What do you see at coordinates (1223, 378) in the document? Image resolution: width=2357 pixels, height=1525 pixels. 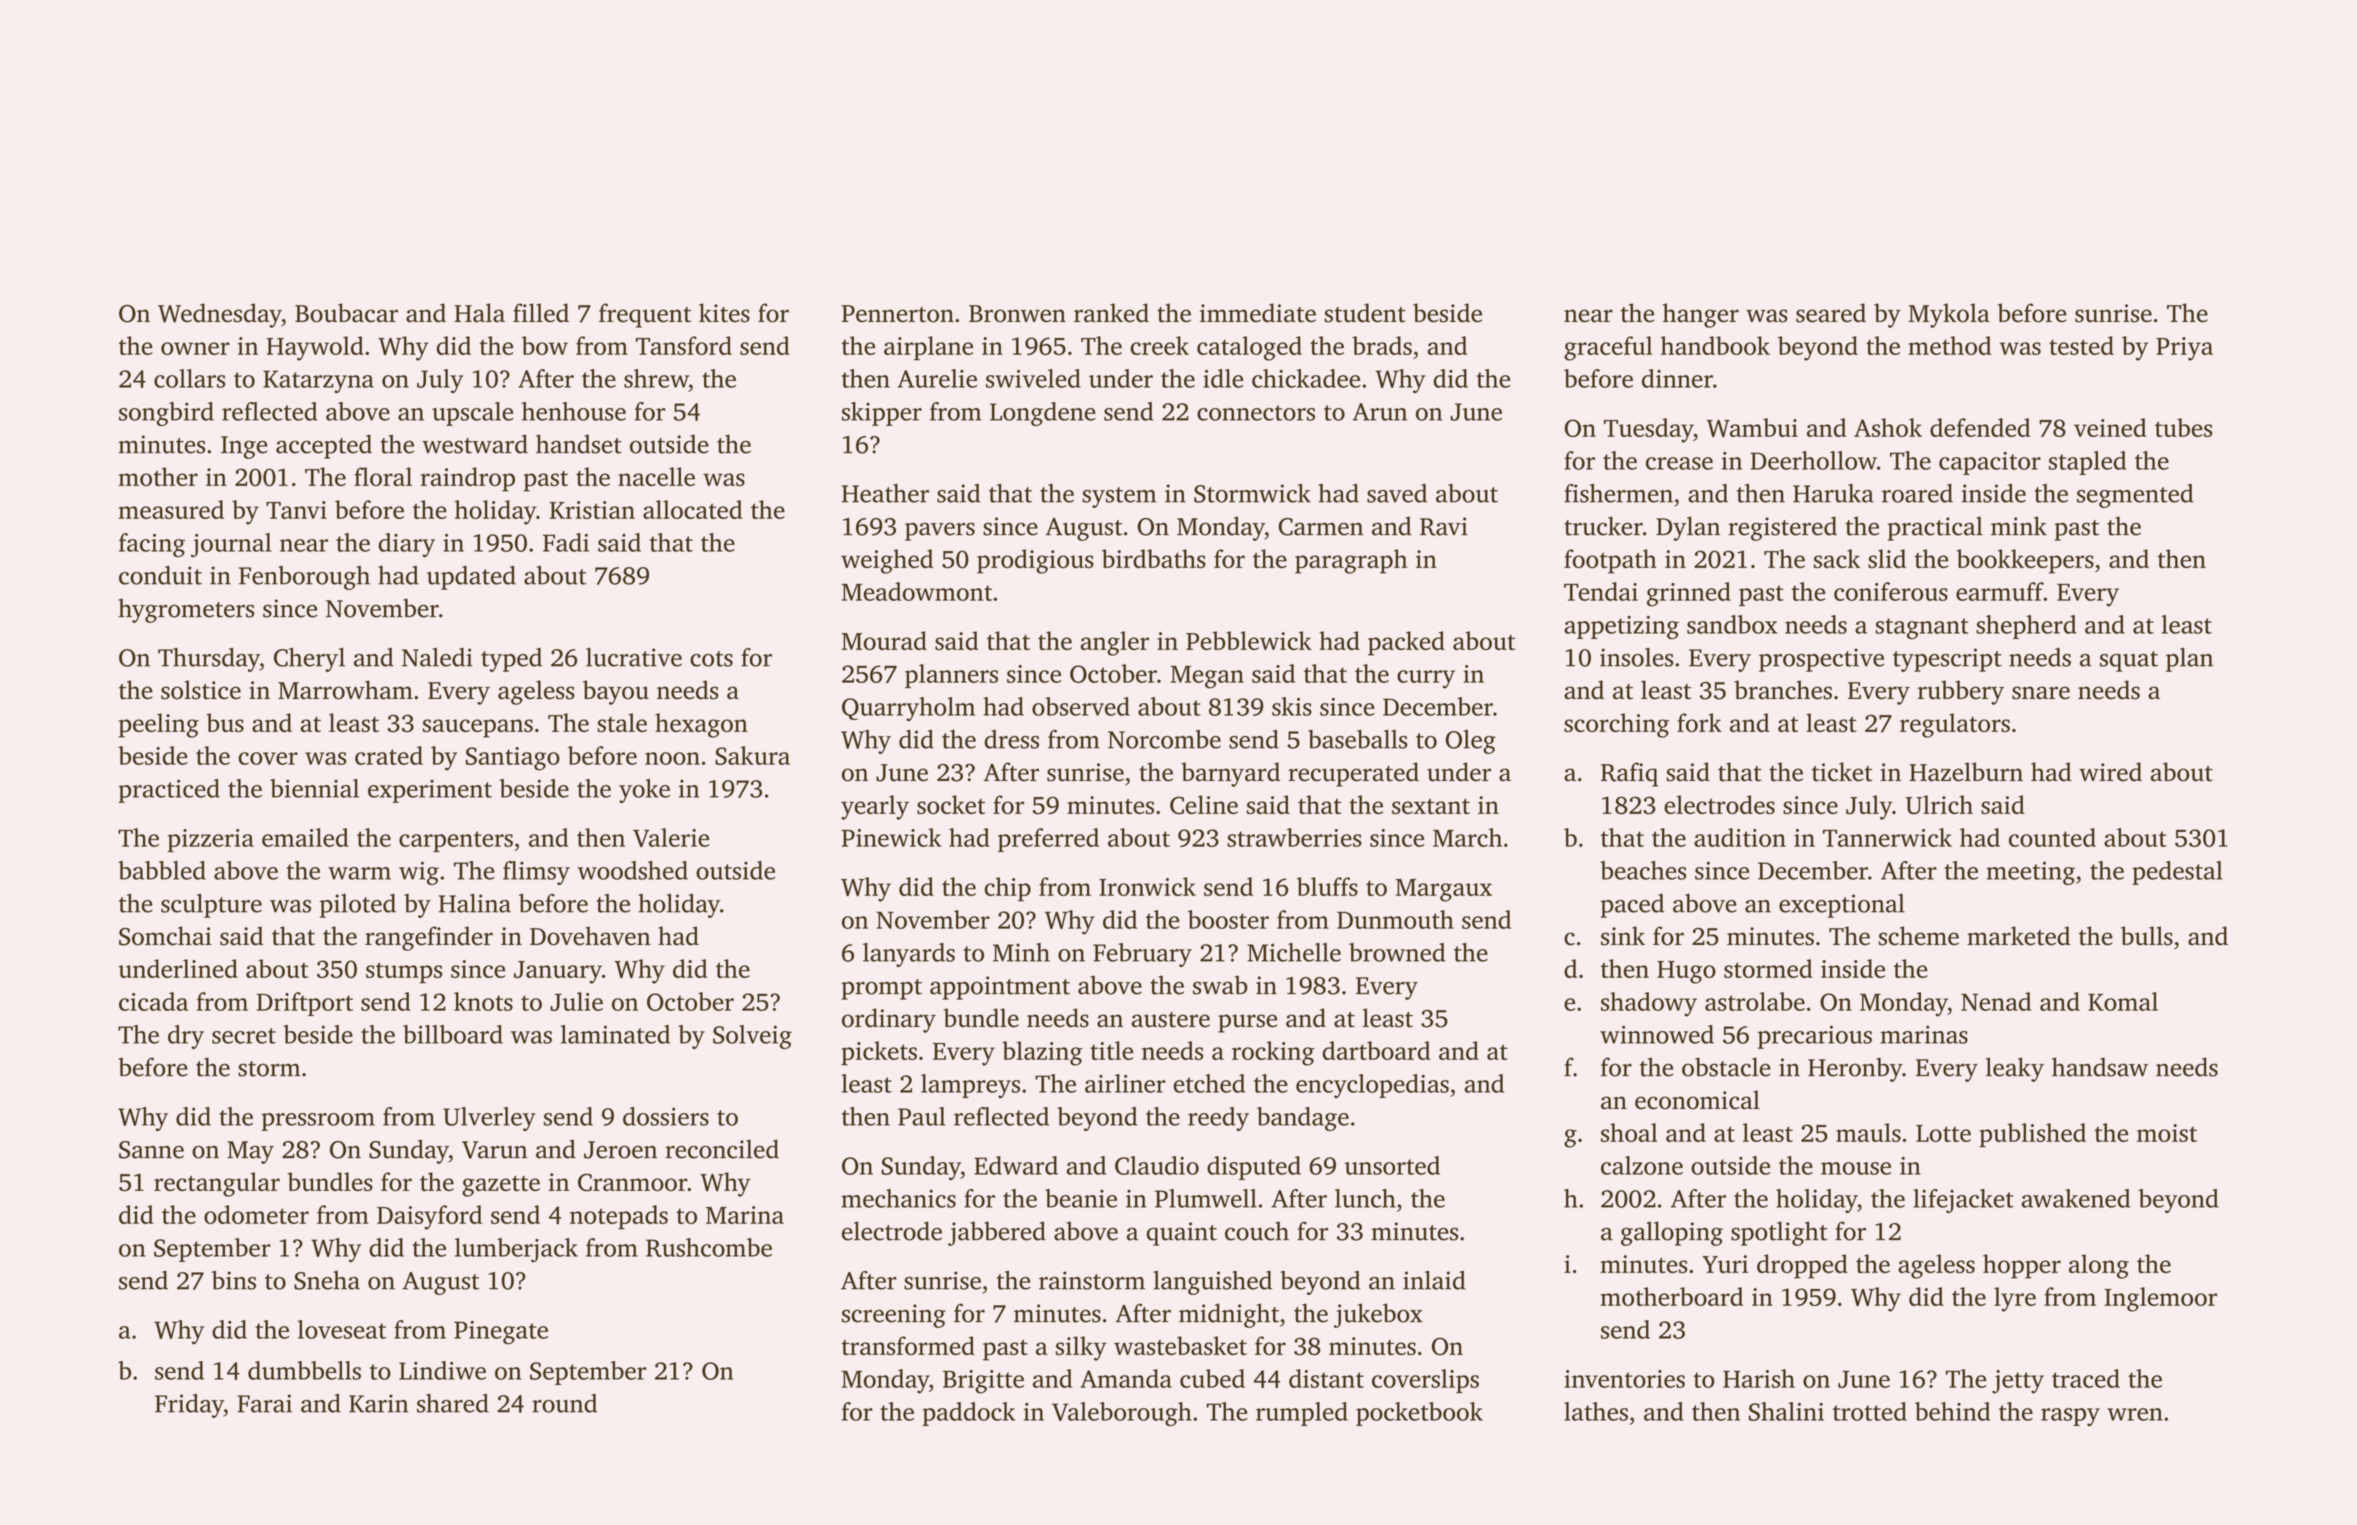 I see `idle` at bounding box center [1223, 378].
